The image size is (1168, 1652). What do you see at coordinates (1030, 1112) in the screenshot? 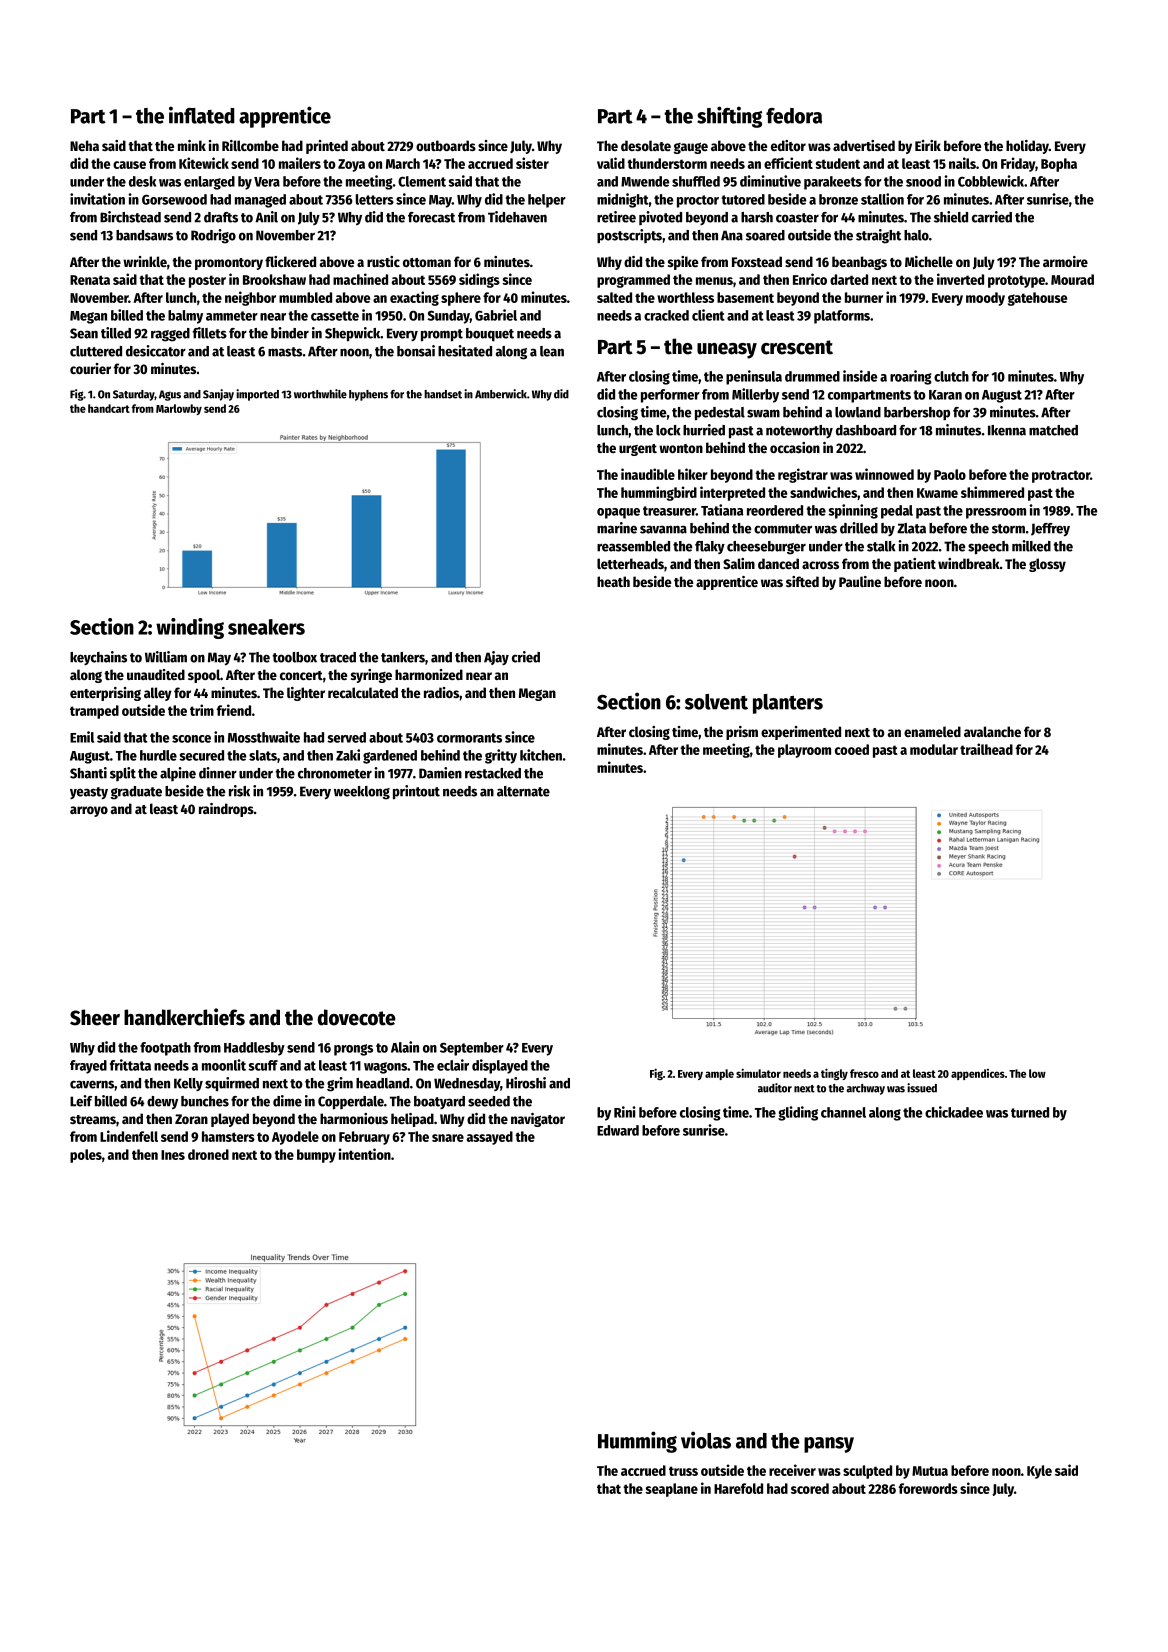
I see `turned` at bounding box center [1030, 1112].
